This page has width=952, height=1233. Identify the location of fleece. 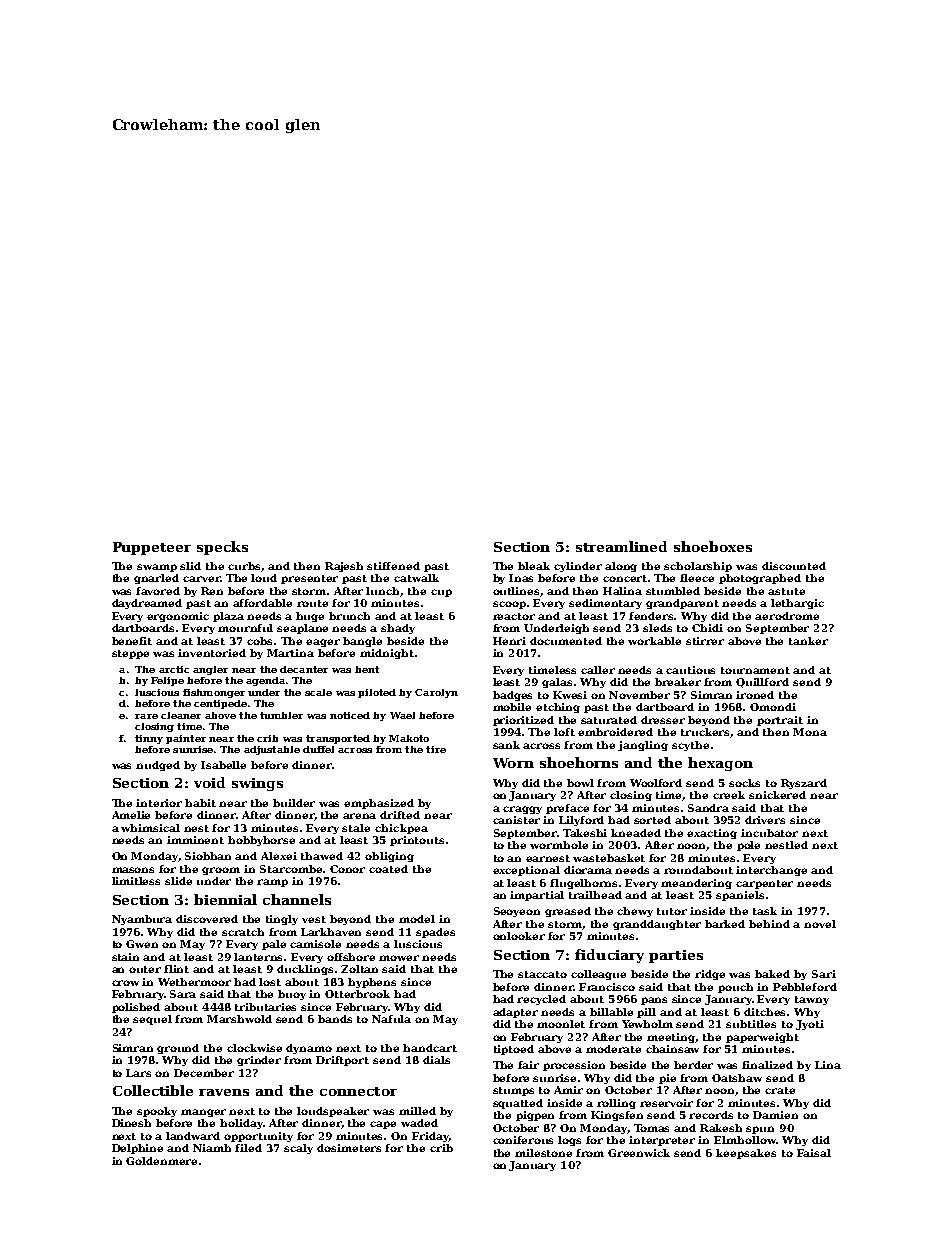
(697, 578).
